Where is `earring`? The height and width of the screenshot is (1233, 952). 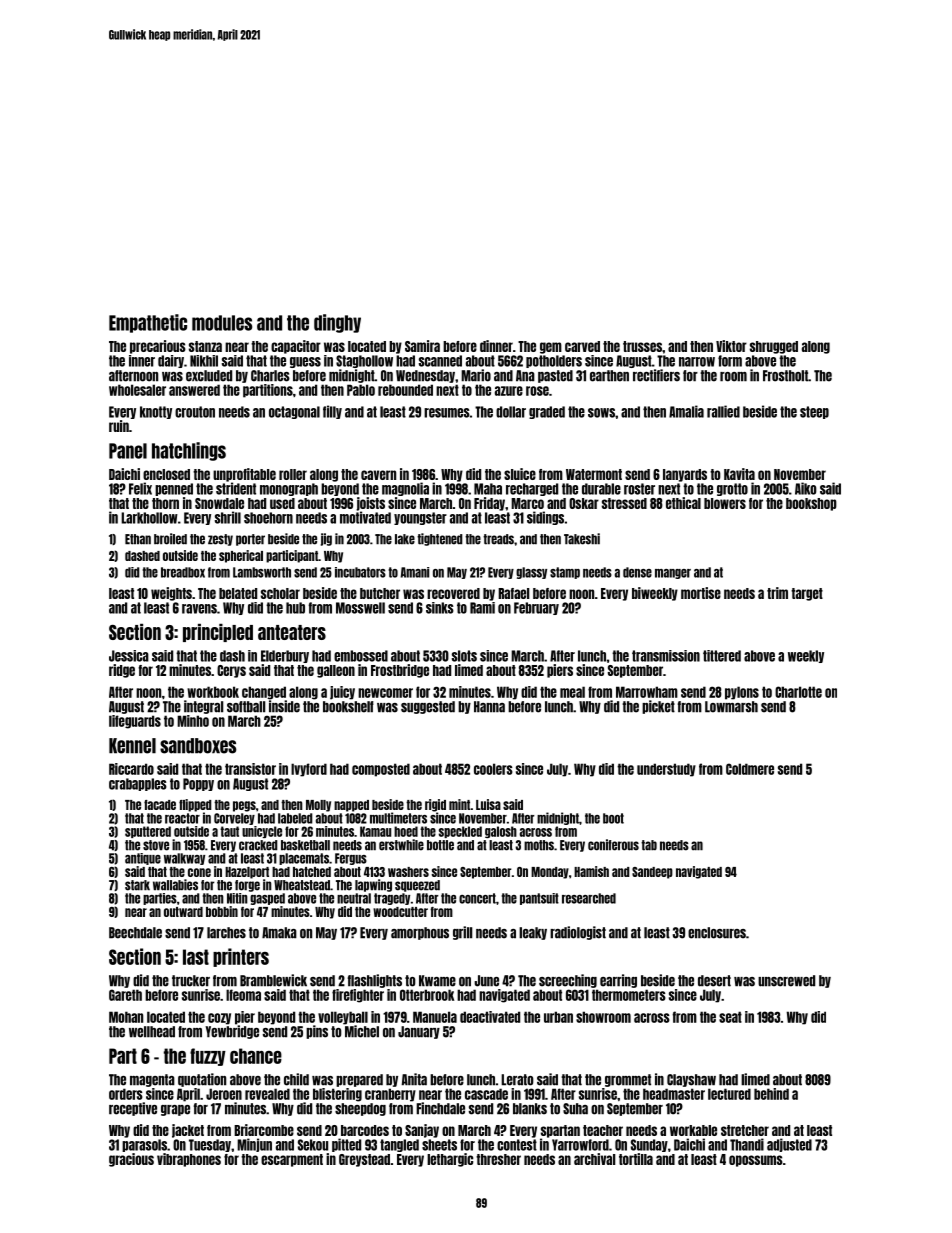 earring is located at coordinates (618, 981).
